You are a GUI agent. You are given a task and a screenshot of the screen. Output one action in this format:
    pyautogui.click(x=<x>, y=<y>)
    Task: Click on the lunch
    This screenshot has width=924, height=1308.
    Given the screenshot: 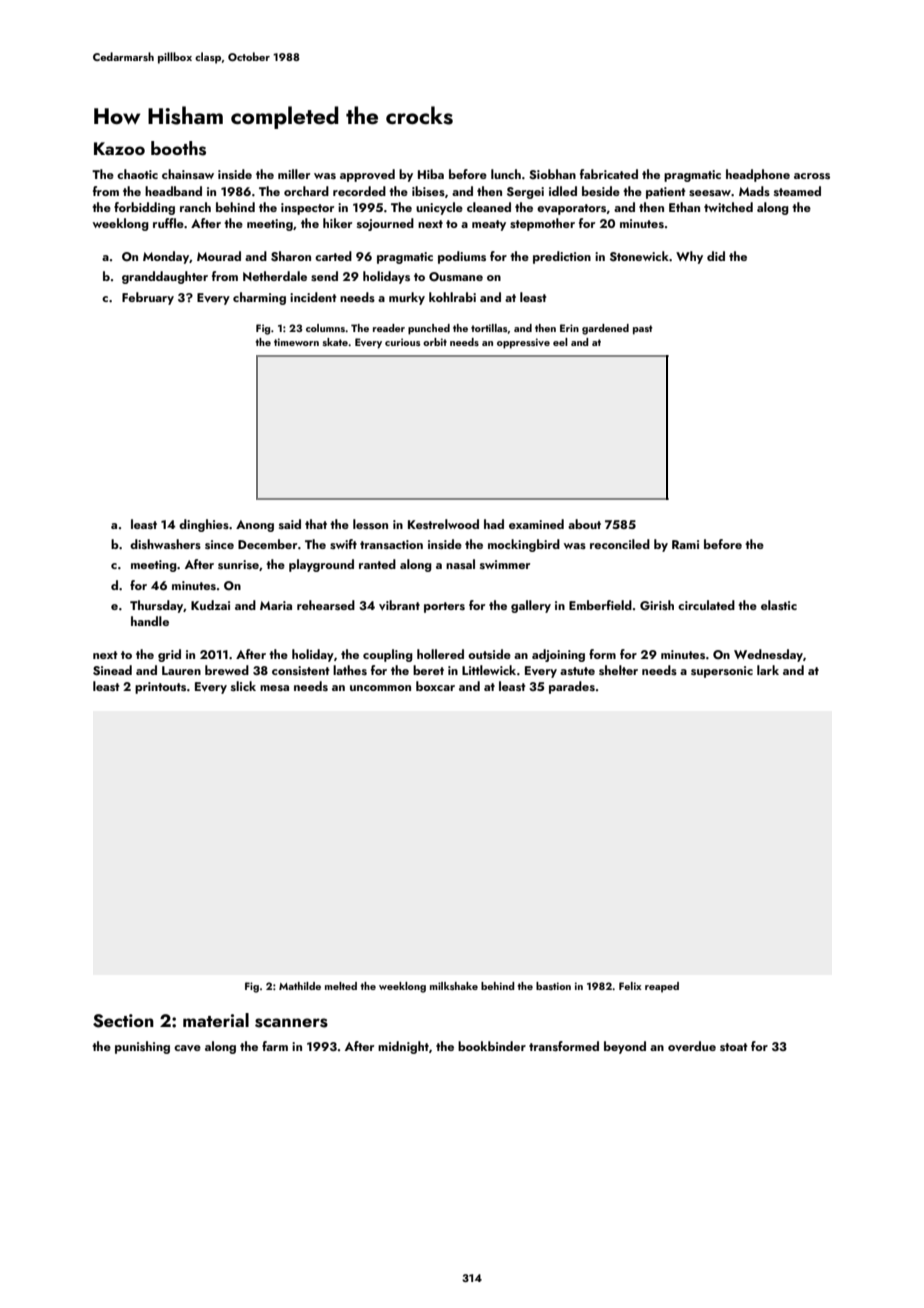 What is the action you would take?
    pyautogui.click(x=506, y=174)
